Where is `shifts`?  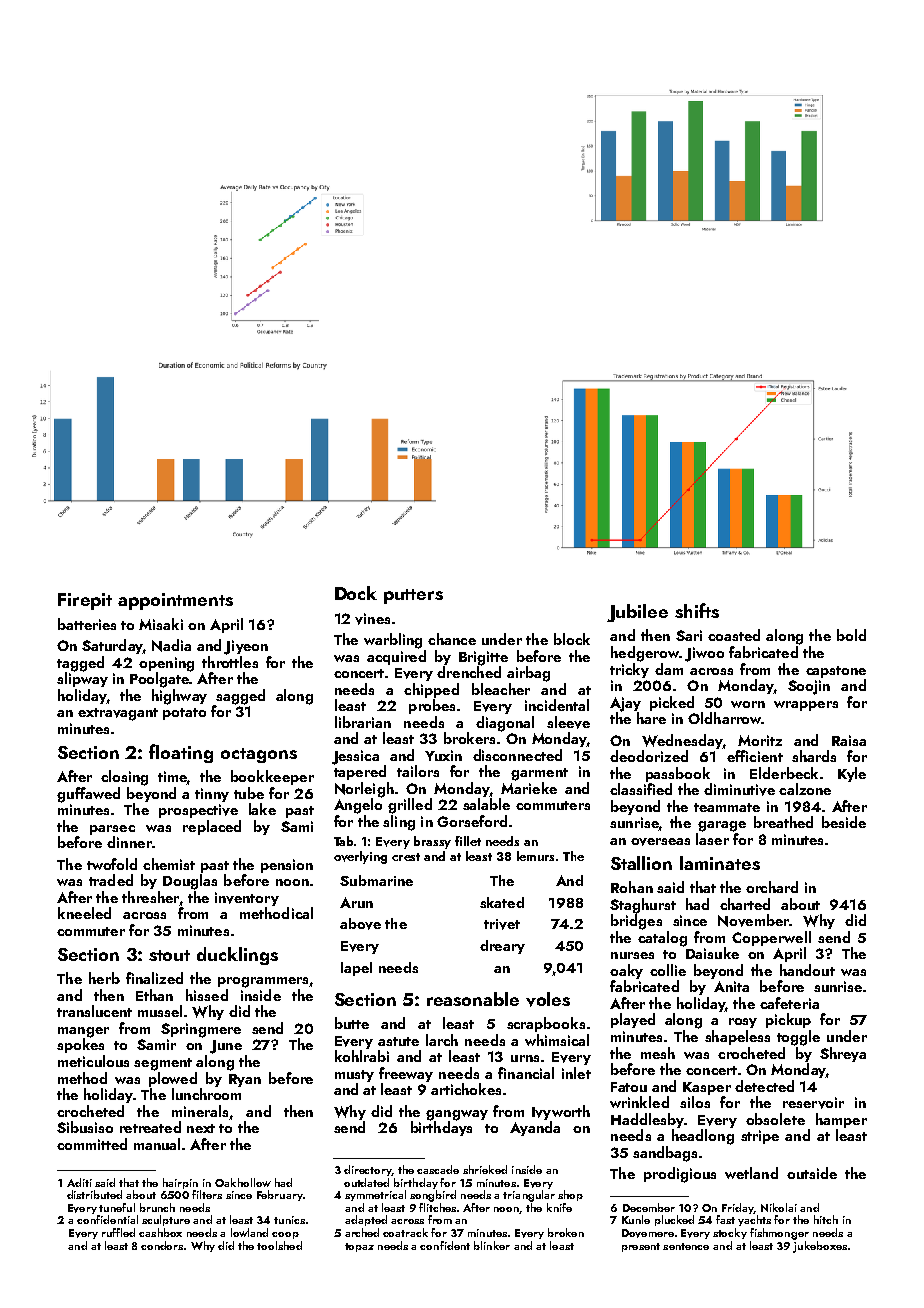
shifts is located at coordinates (697, 610).
